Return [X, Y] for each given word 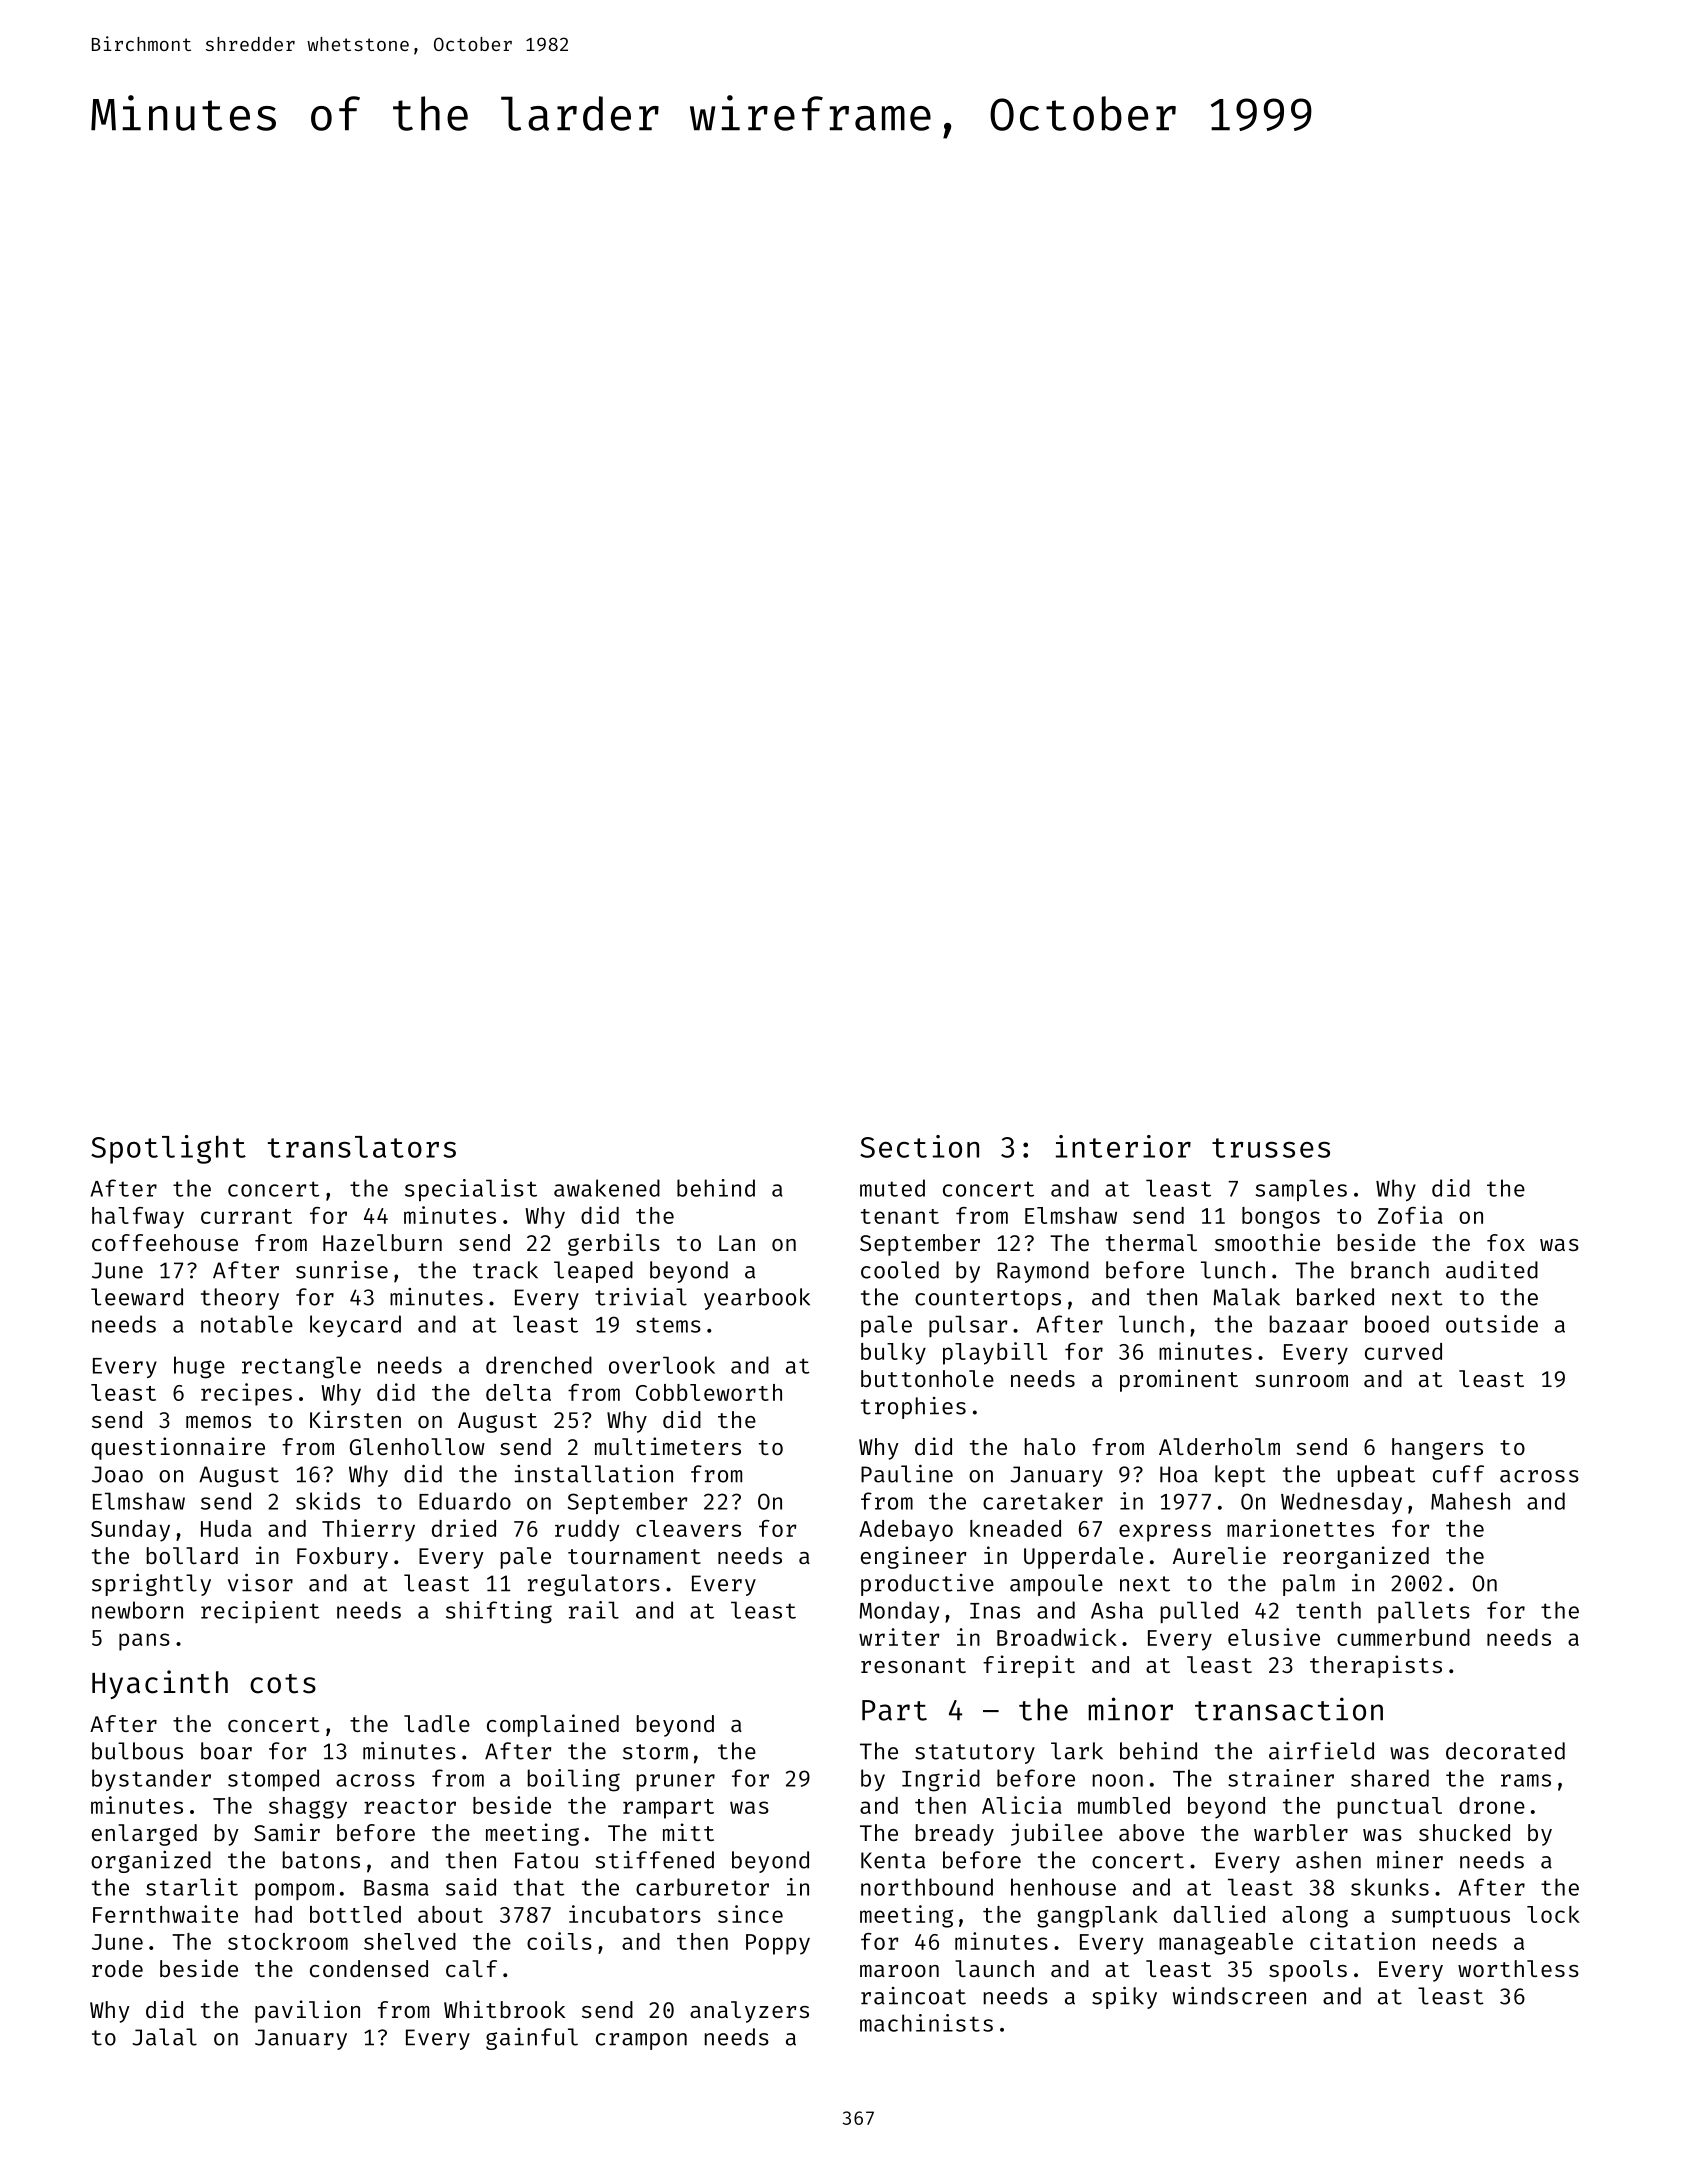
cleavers [688, 1528]
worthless [1518, 1968]
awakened [607, 1188]
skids [328, 1501]
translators [362, 1147]
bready [955, 1835]
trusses [1271, 1148]
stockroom [288, 1941]
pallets [1424, 1612]
